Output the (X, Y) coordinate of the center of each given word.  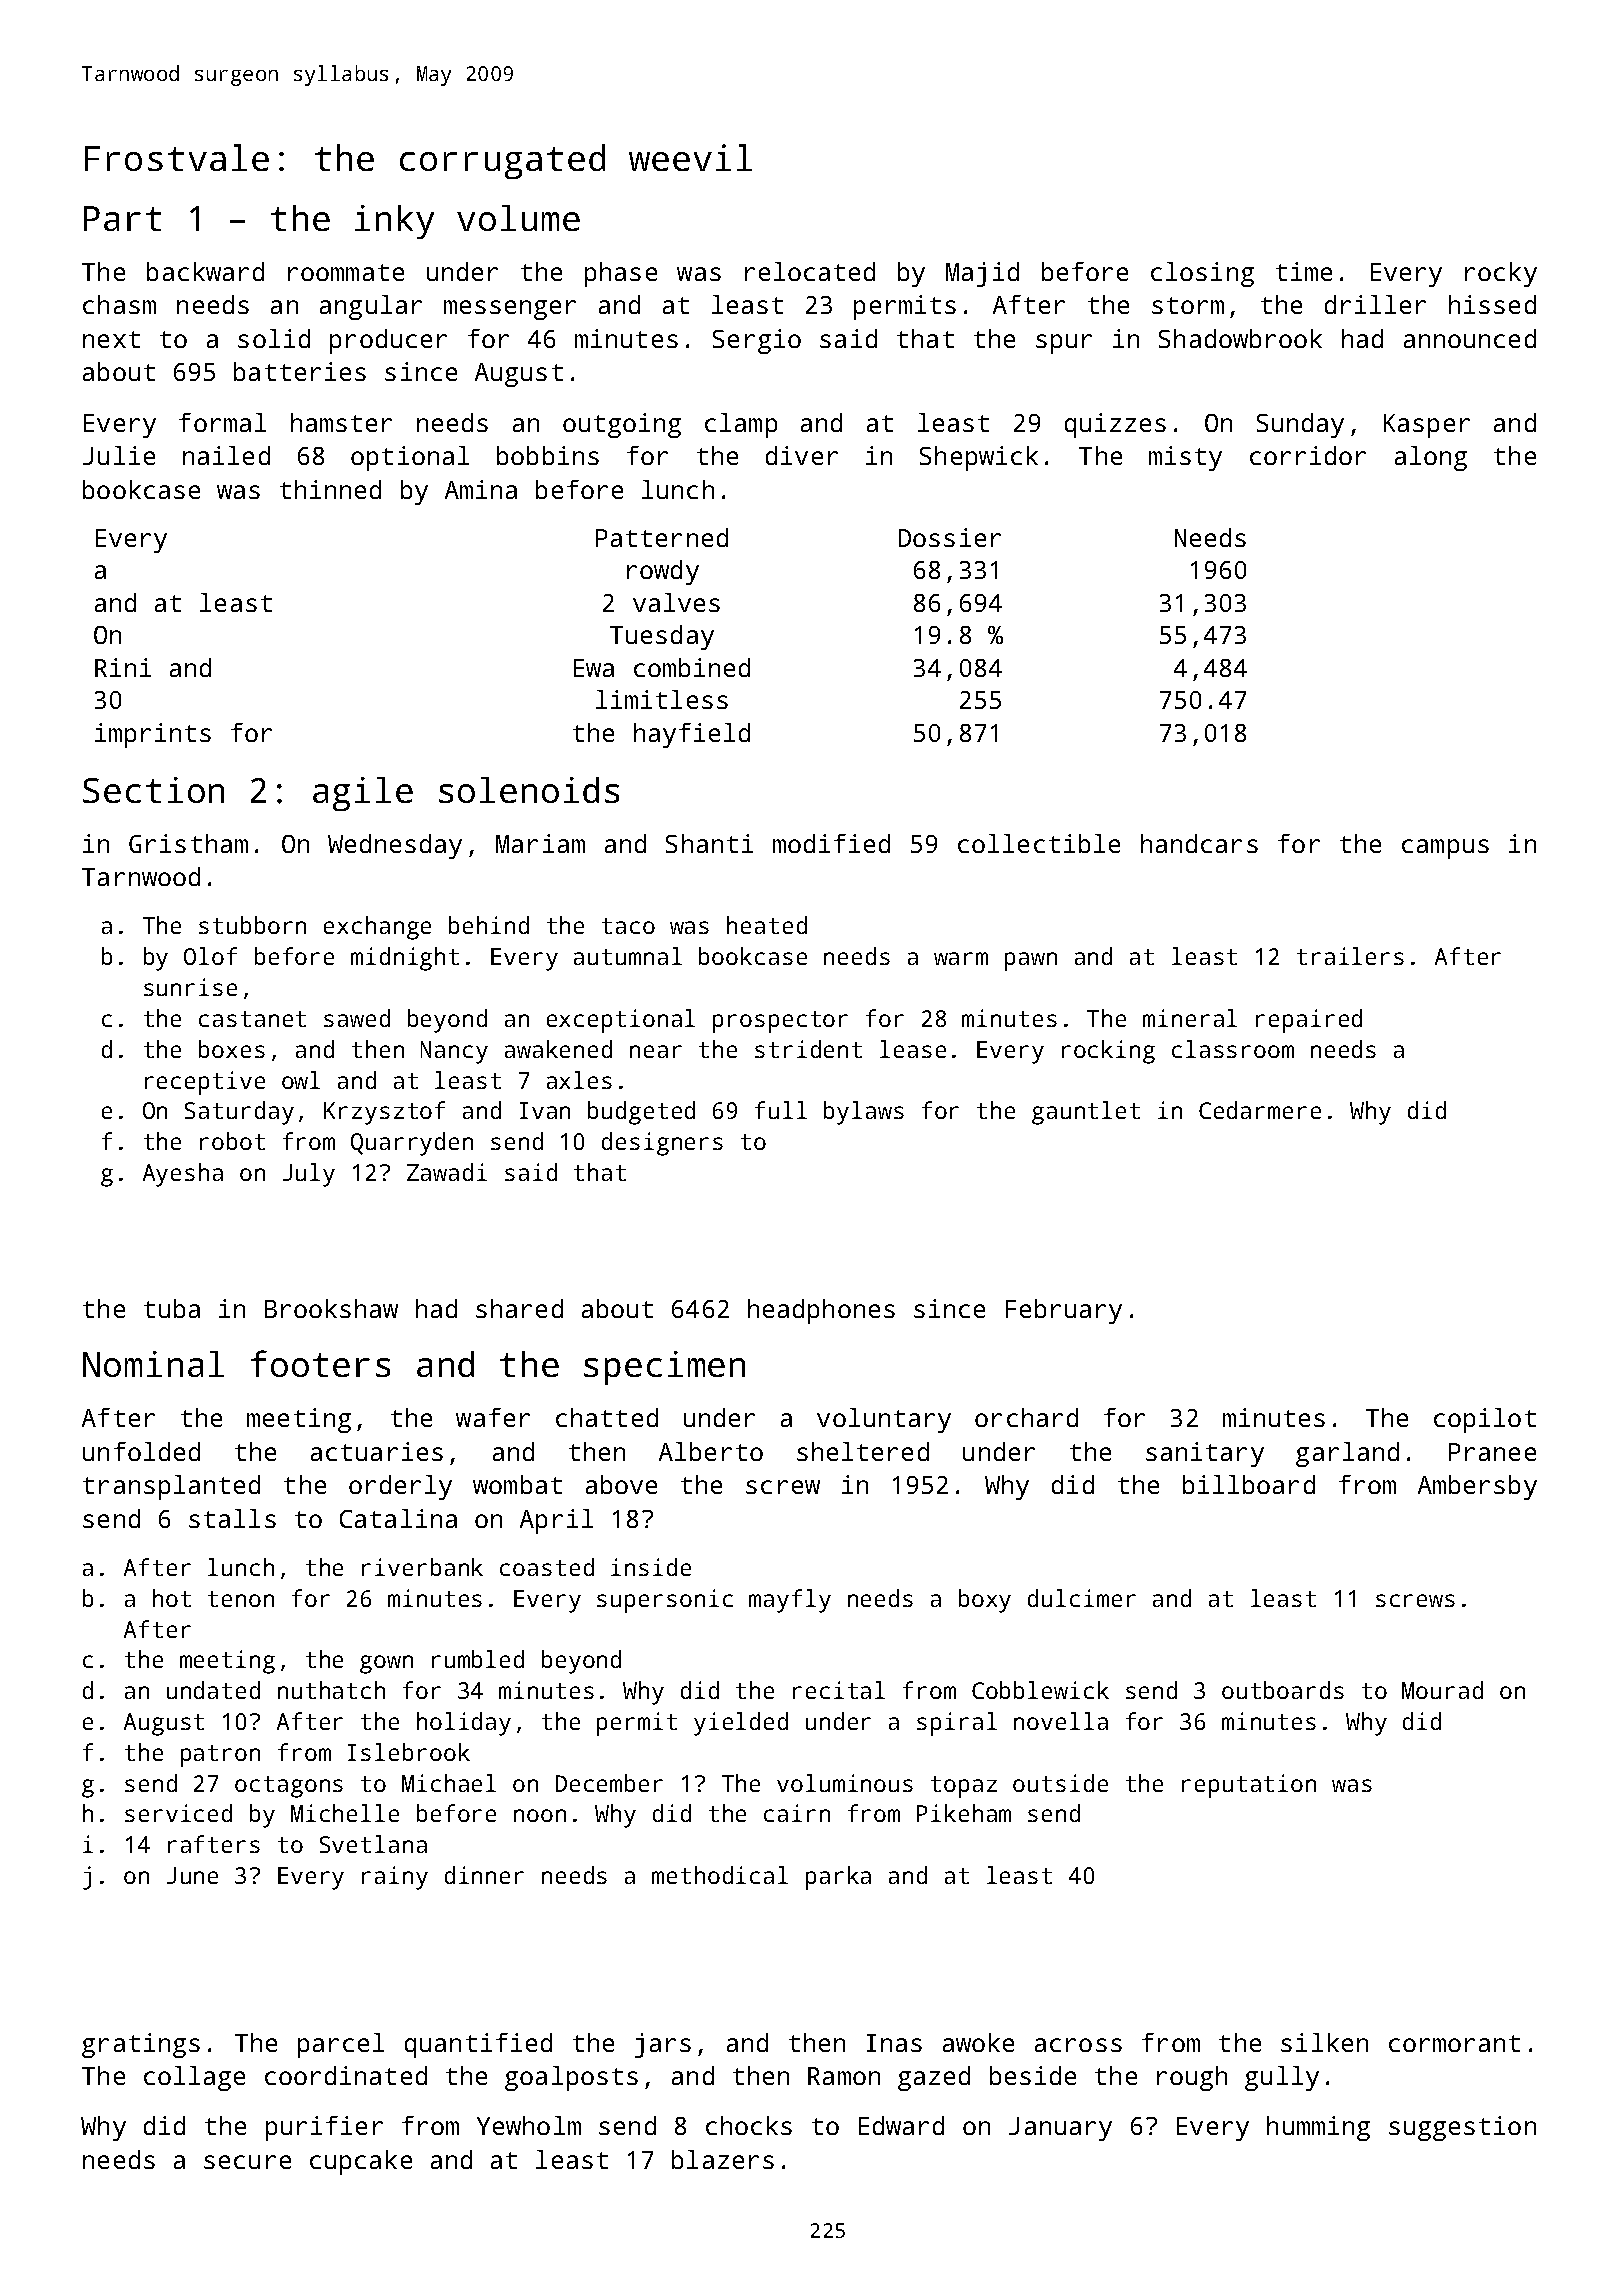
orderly (400, 1487)
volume (518, 218)
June (192, 1875)
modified (831, 843)
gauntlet (1086, 1113)
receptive (205, 1083)
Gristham (188, 843)
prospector (780, 1022)
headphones (821, 1311)
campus (1445, 849)
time (1304, 271)
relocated (810, 271)
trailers (1350, 956)
